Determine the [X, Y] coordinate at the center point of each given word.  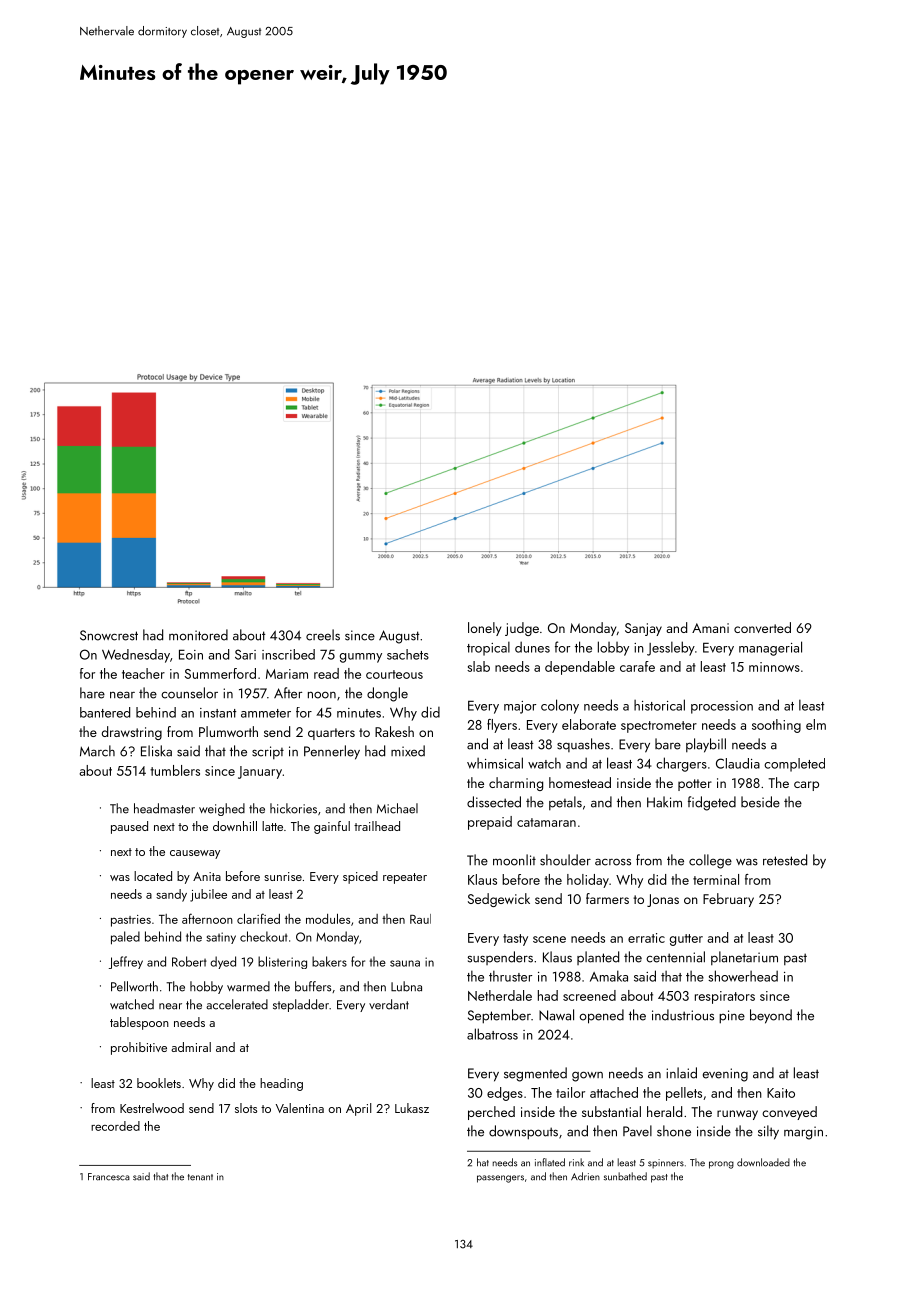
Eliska [156, 751]
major [520, 707]
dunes [532, 647]
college [710, 861]
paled [125, 938]
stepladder [301, 1005]
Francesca [109, 1177]
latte [272, 826]
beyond [771, 1016]
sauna [405, 963]
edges [505, 1094]
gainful [332, 827]
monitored [198, 635]
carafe [637, 666]
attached [614, 1092]
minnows [774, 667]
